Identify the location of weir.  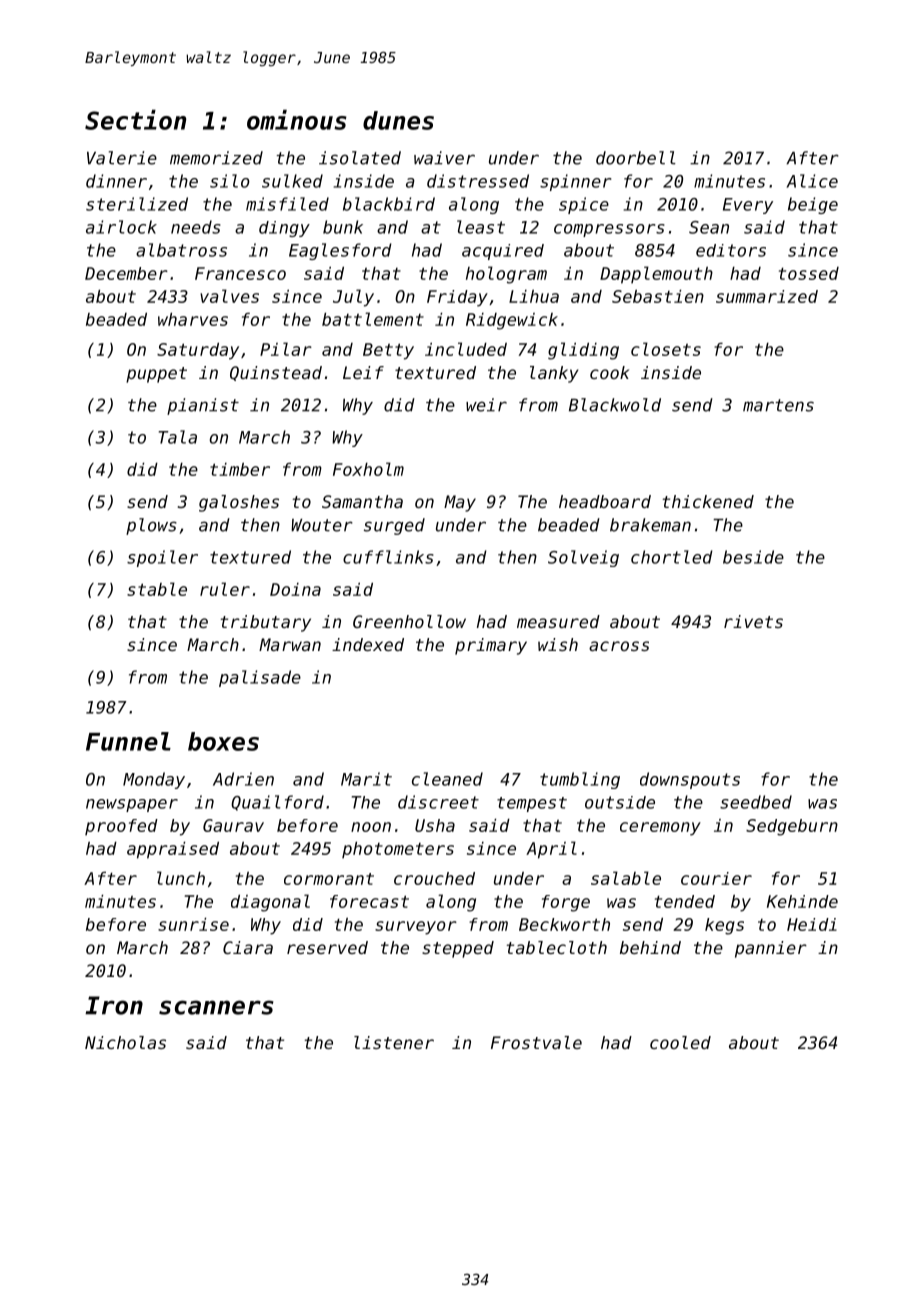
(486, 405).
